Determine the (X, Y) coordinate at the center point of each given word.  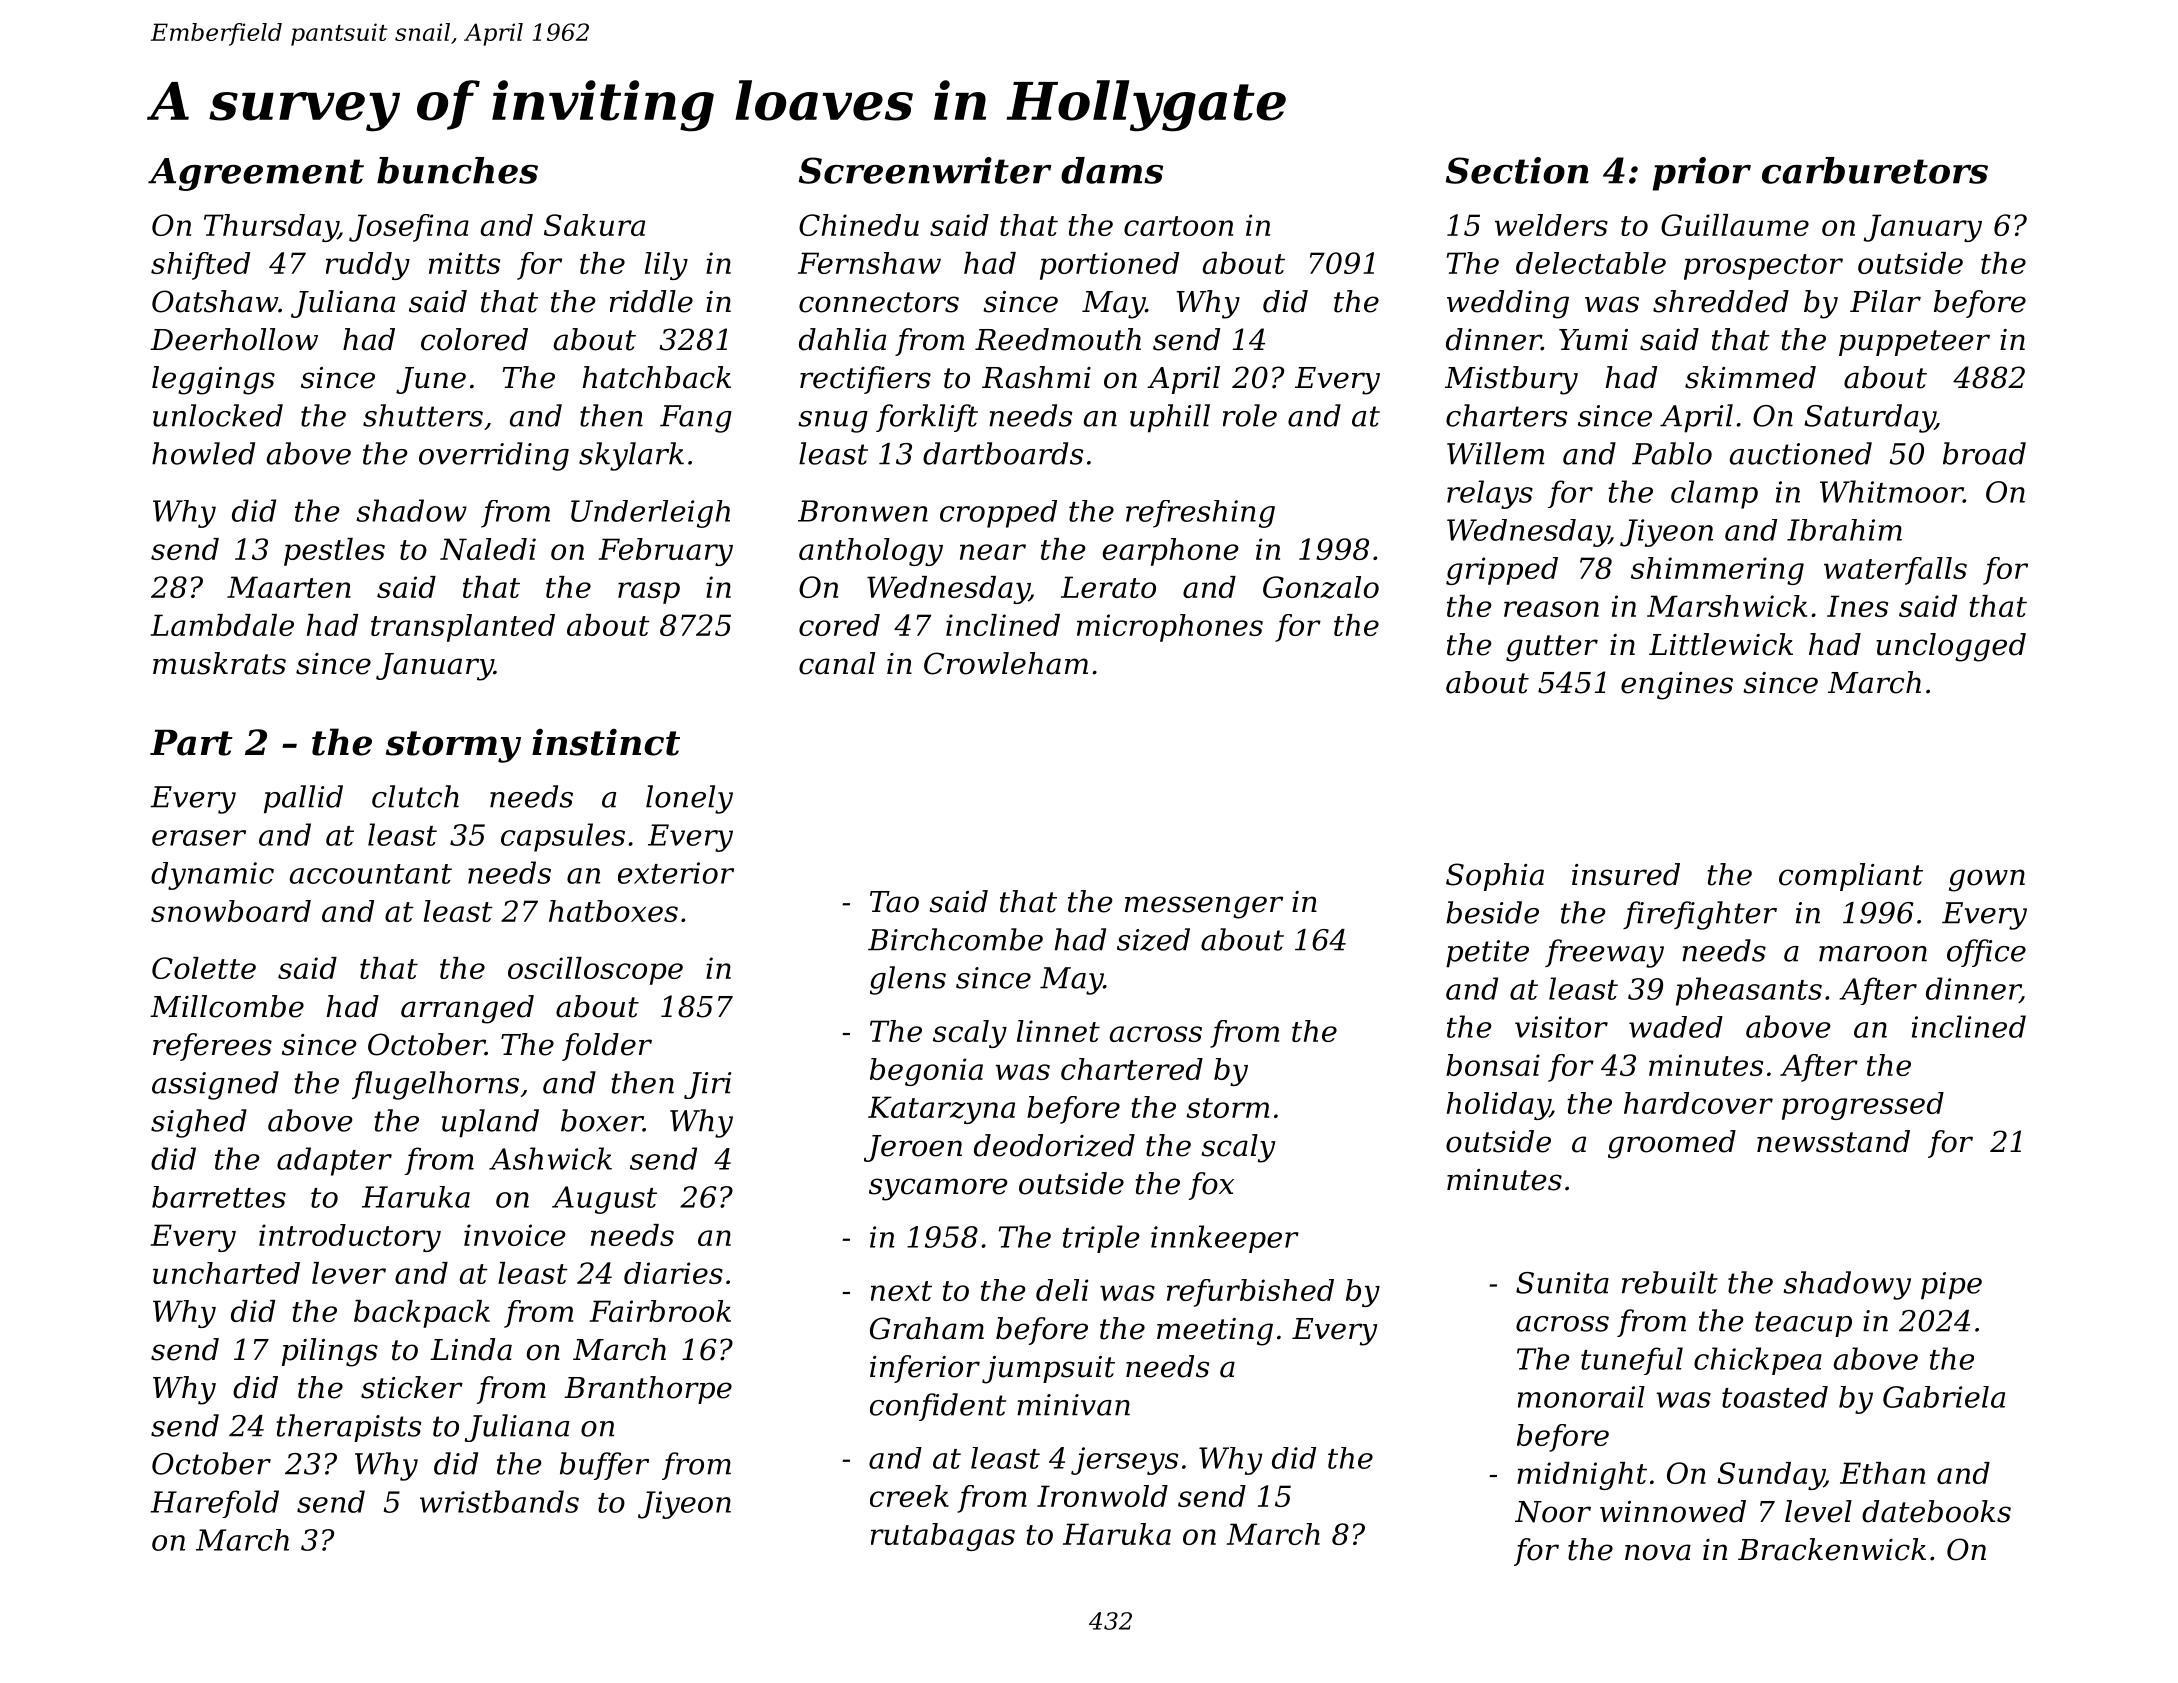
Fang (696, 419)
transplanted (463, 628)
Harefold (214, 1504)
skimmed (1750, 377)
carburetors (1875, 170)
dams (1112, 170)
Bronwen (863, 511)
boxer (602, 1120)
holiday (1498, 1106)
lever (349, 1273)
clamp (1714, 494)
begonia (926, 1072)
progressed (1863, 1106)
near (993, 552)
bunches (457, 170)
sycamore (938, 1189)
